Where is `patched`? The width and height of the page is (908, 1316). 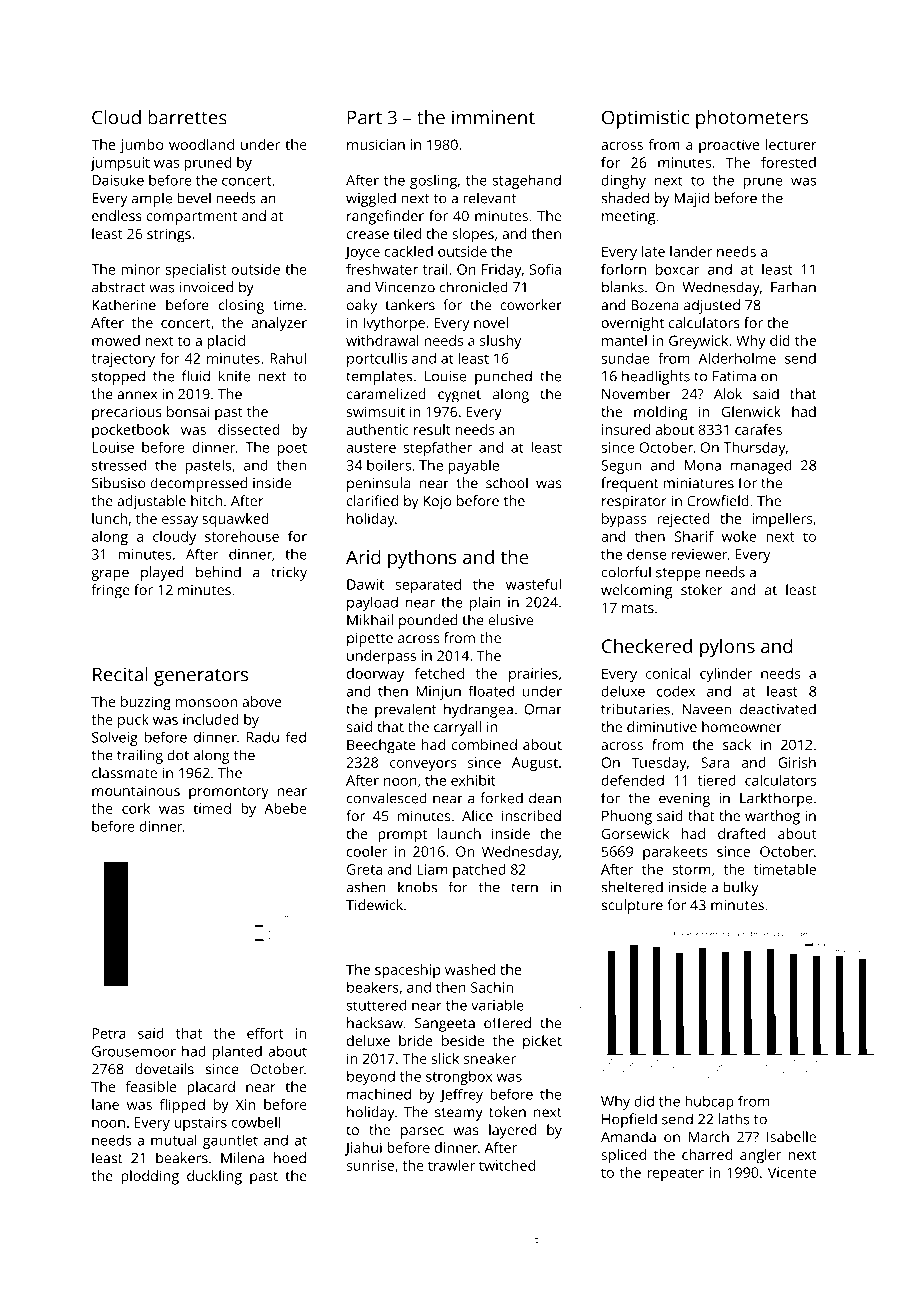 patched is located at coordinates (479, 870).
